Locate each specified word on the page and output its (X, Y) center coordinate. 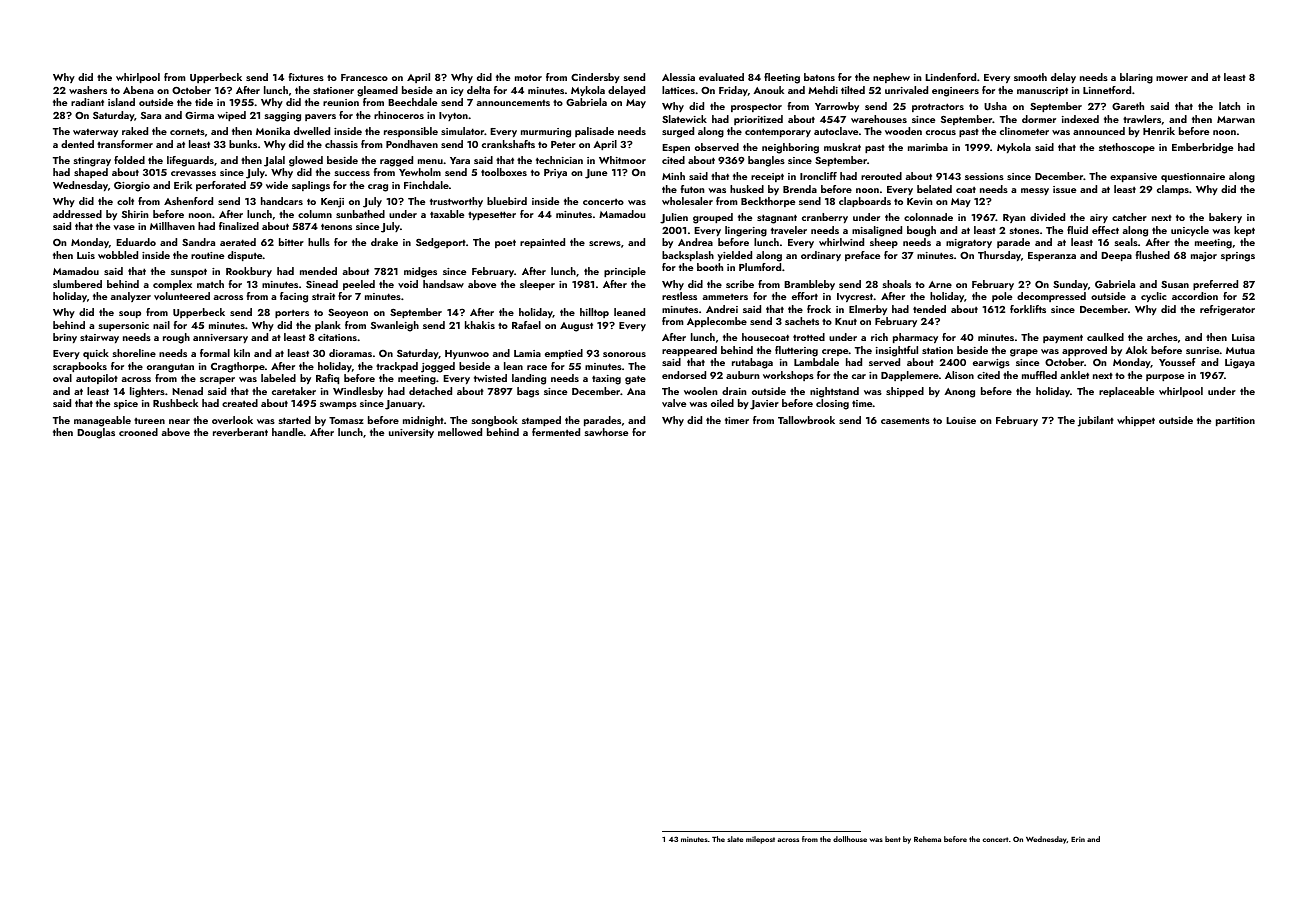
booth (710, 267)
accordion (1195, 296)
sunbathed (360, 214)
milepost (760, 840)
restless (679, 296)
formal (215, 353)
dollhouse (850, 839)
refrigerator (1227, 310)
